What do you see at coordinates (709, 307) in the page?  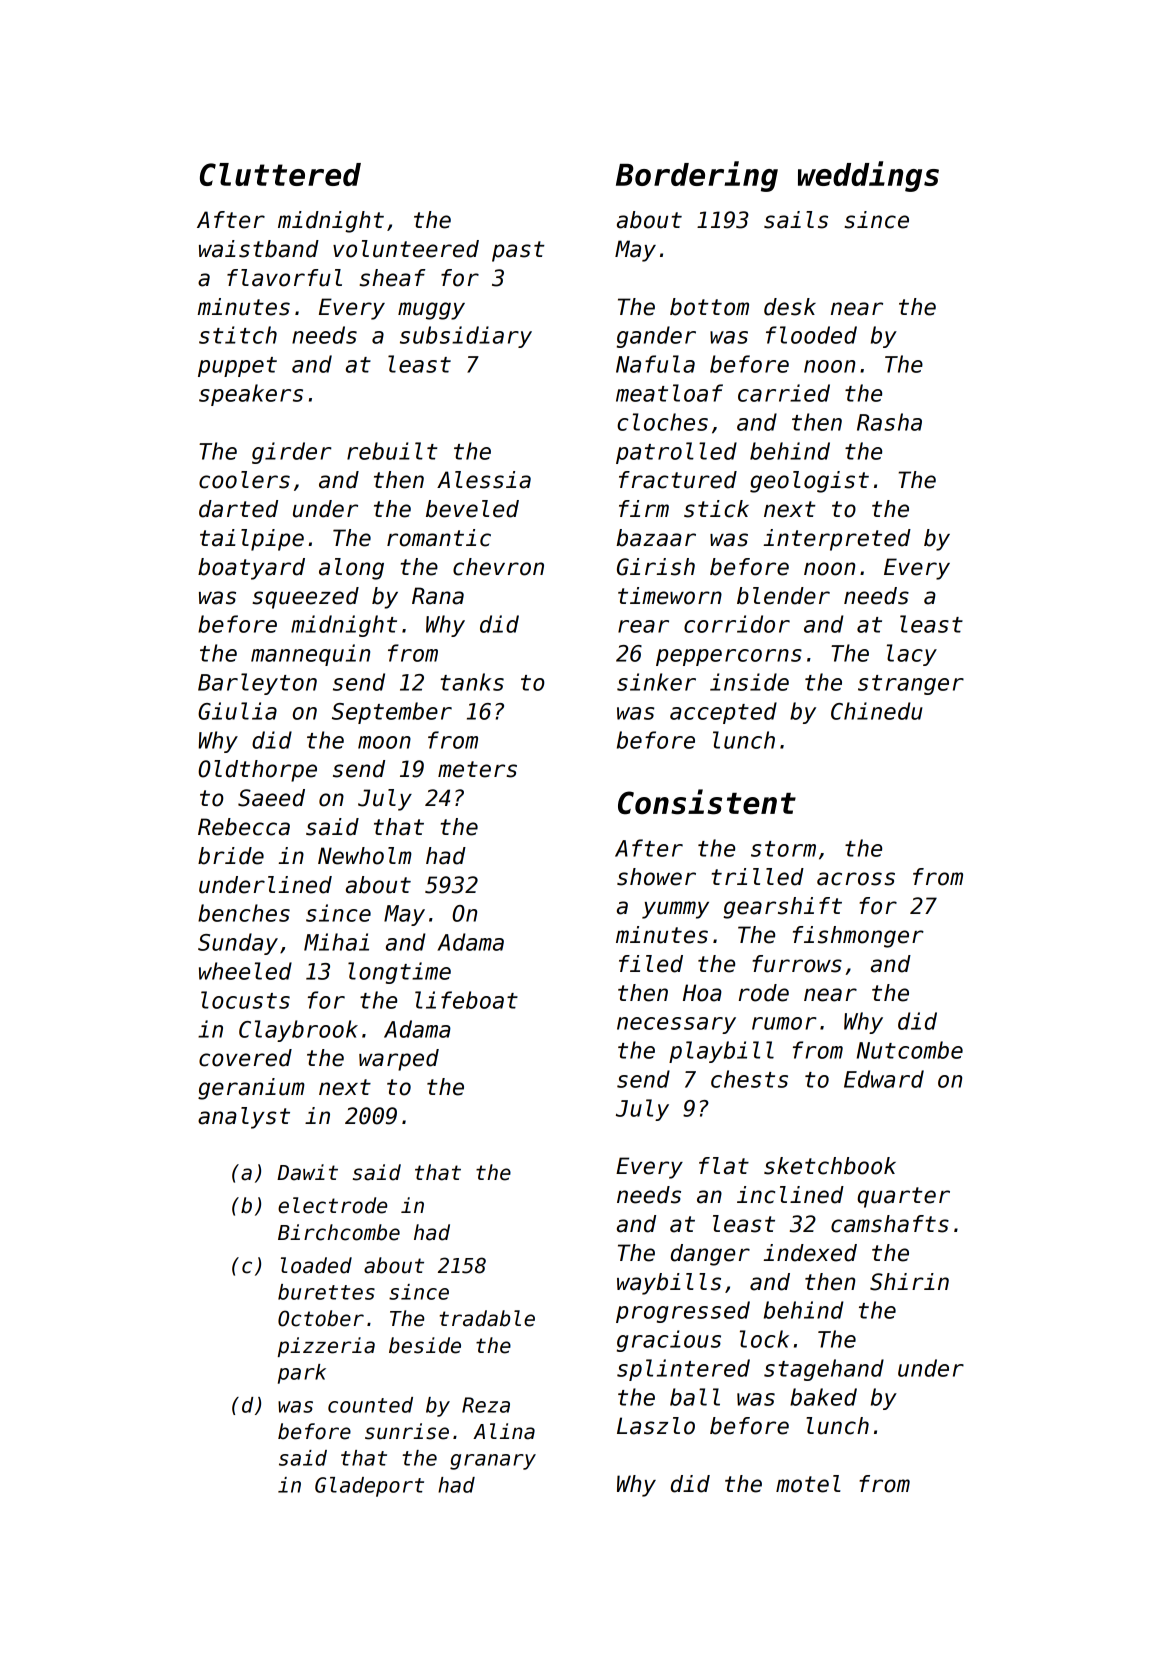 I see `bottom` at bounding box center [709, 307].
